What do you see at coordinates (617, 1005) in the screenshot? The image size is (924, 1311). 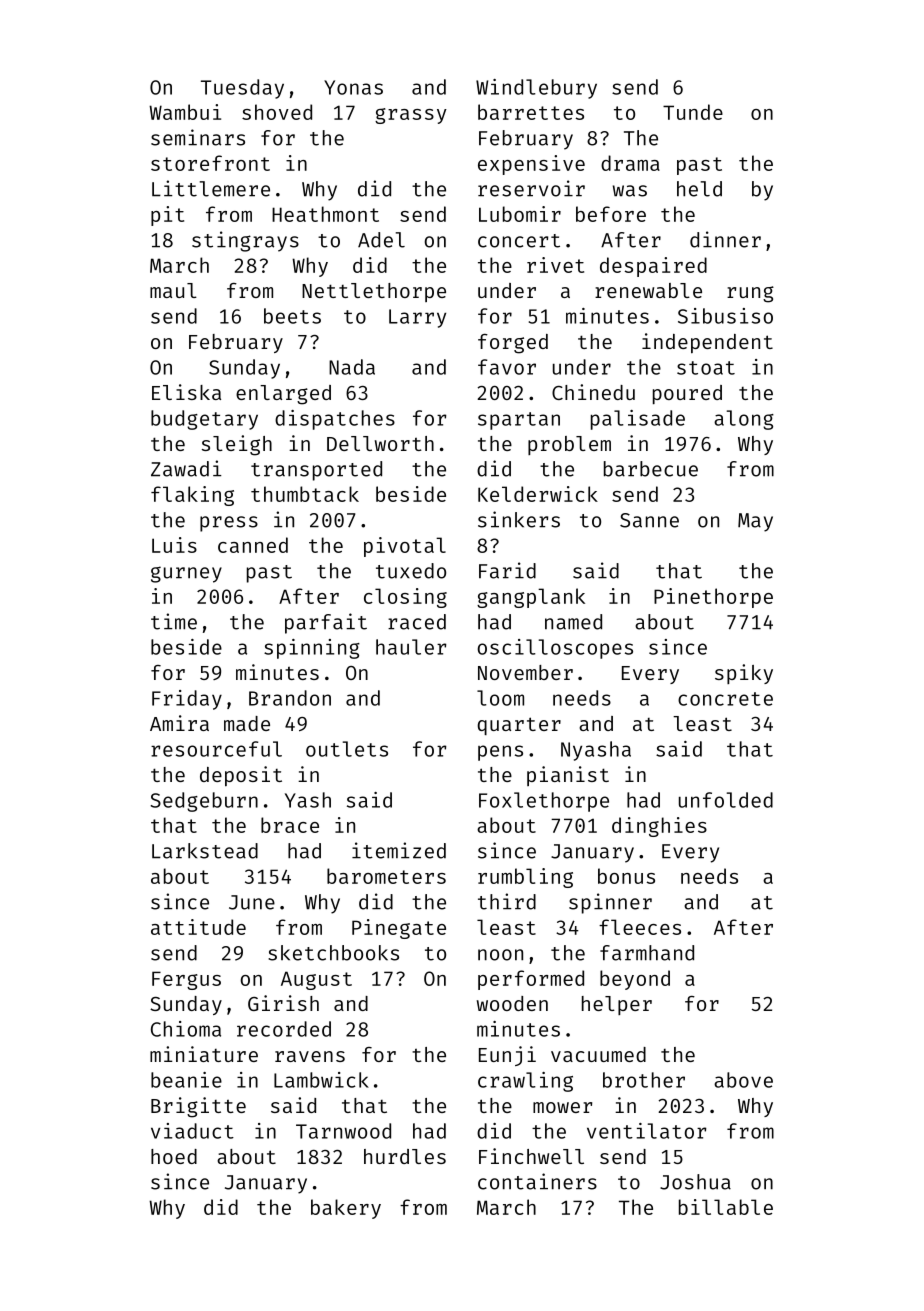 I see `helper` at bounding box center [617, 1005].
